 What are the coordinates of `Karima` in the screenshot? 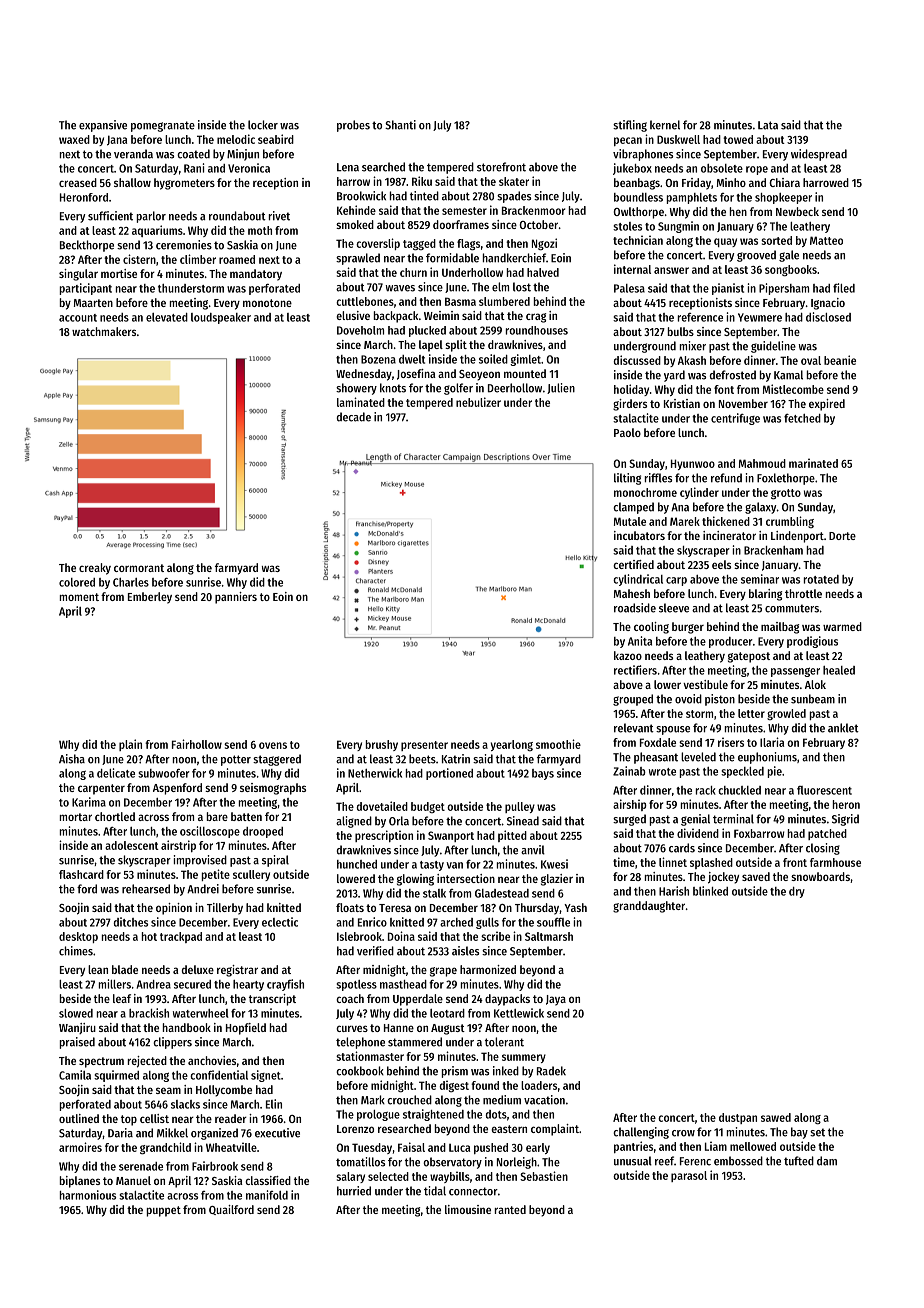 It's located at (89, 802).
